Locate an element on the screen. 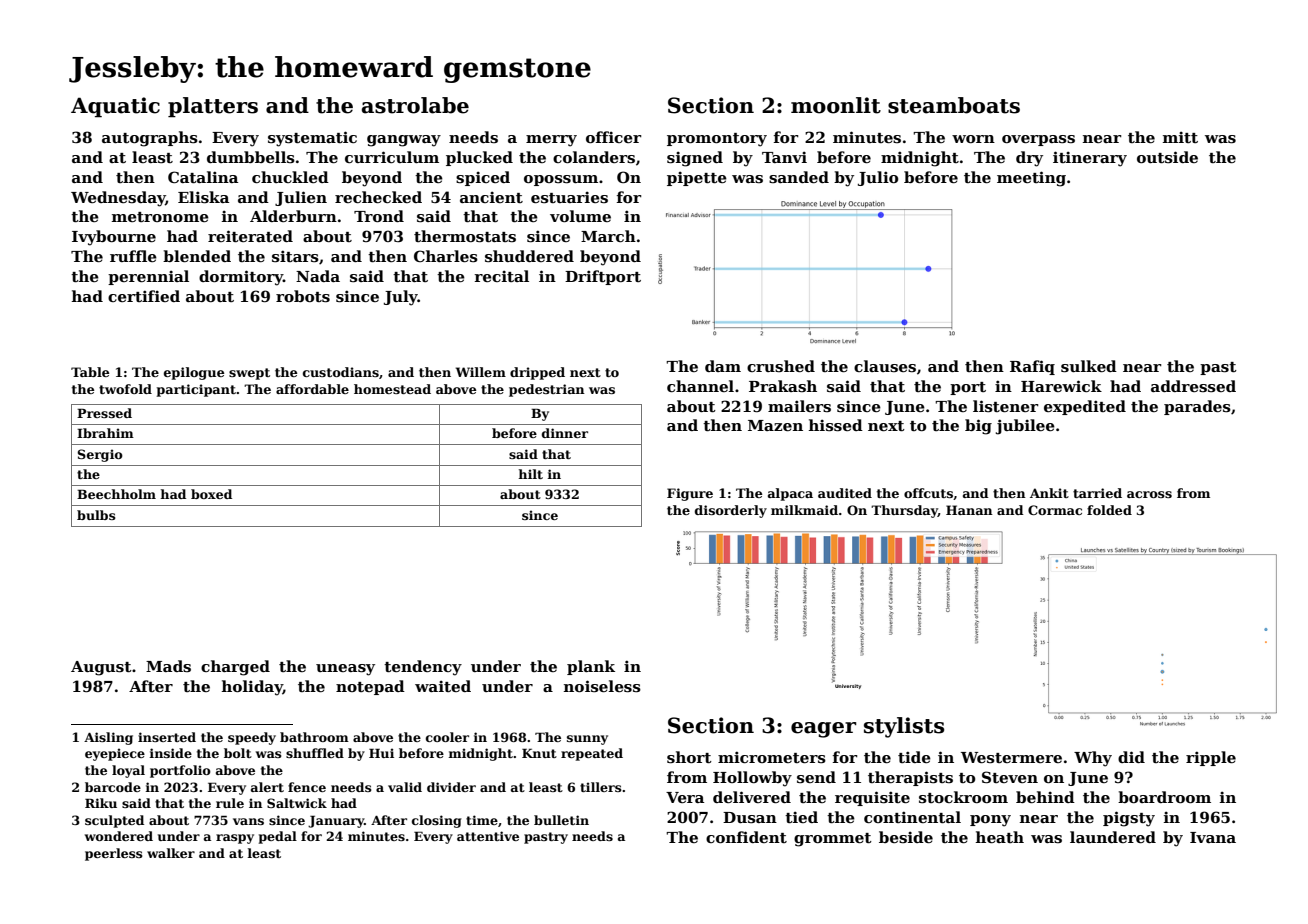 Image resolution: width=1308 pixels, height=924 pixels. disorderly is located at coordinates (731, 511).
